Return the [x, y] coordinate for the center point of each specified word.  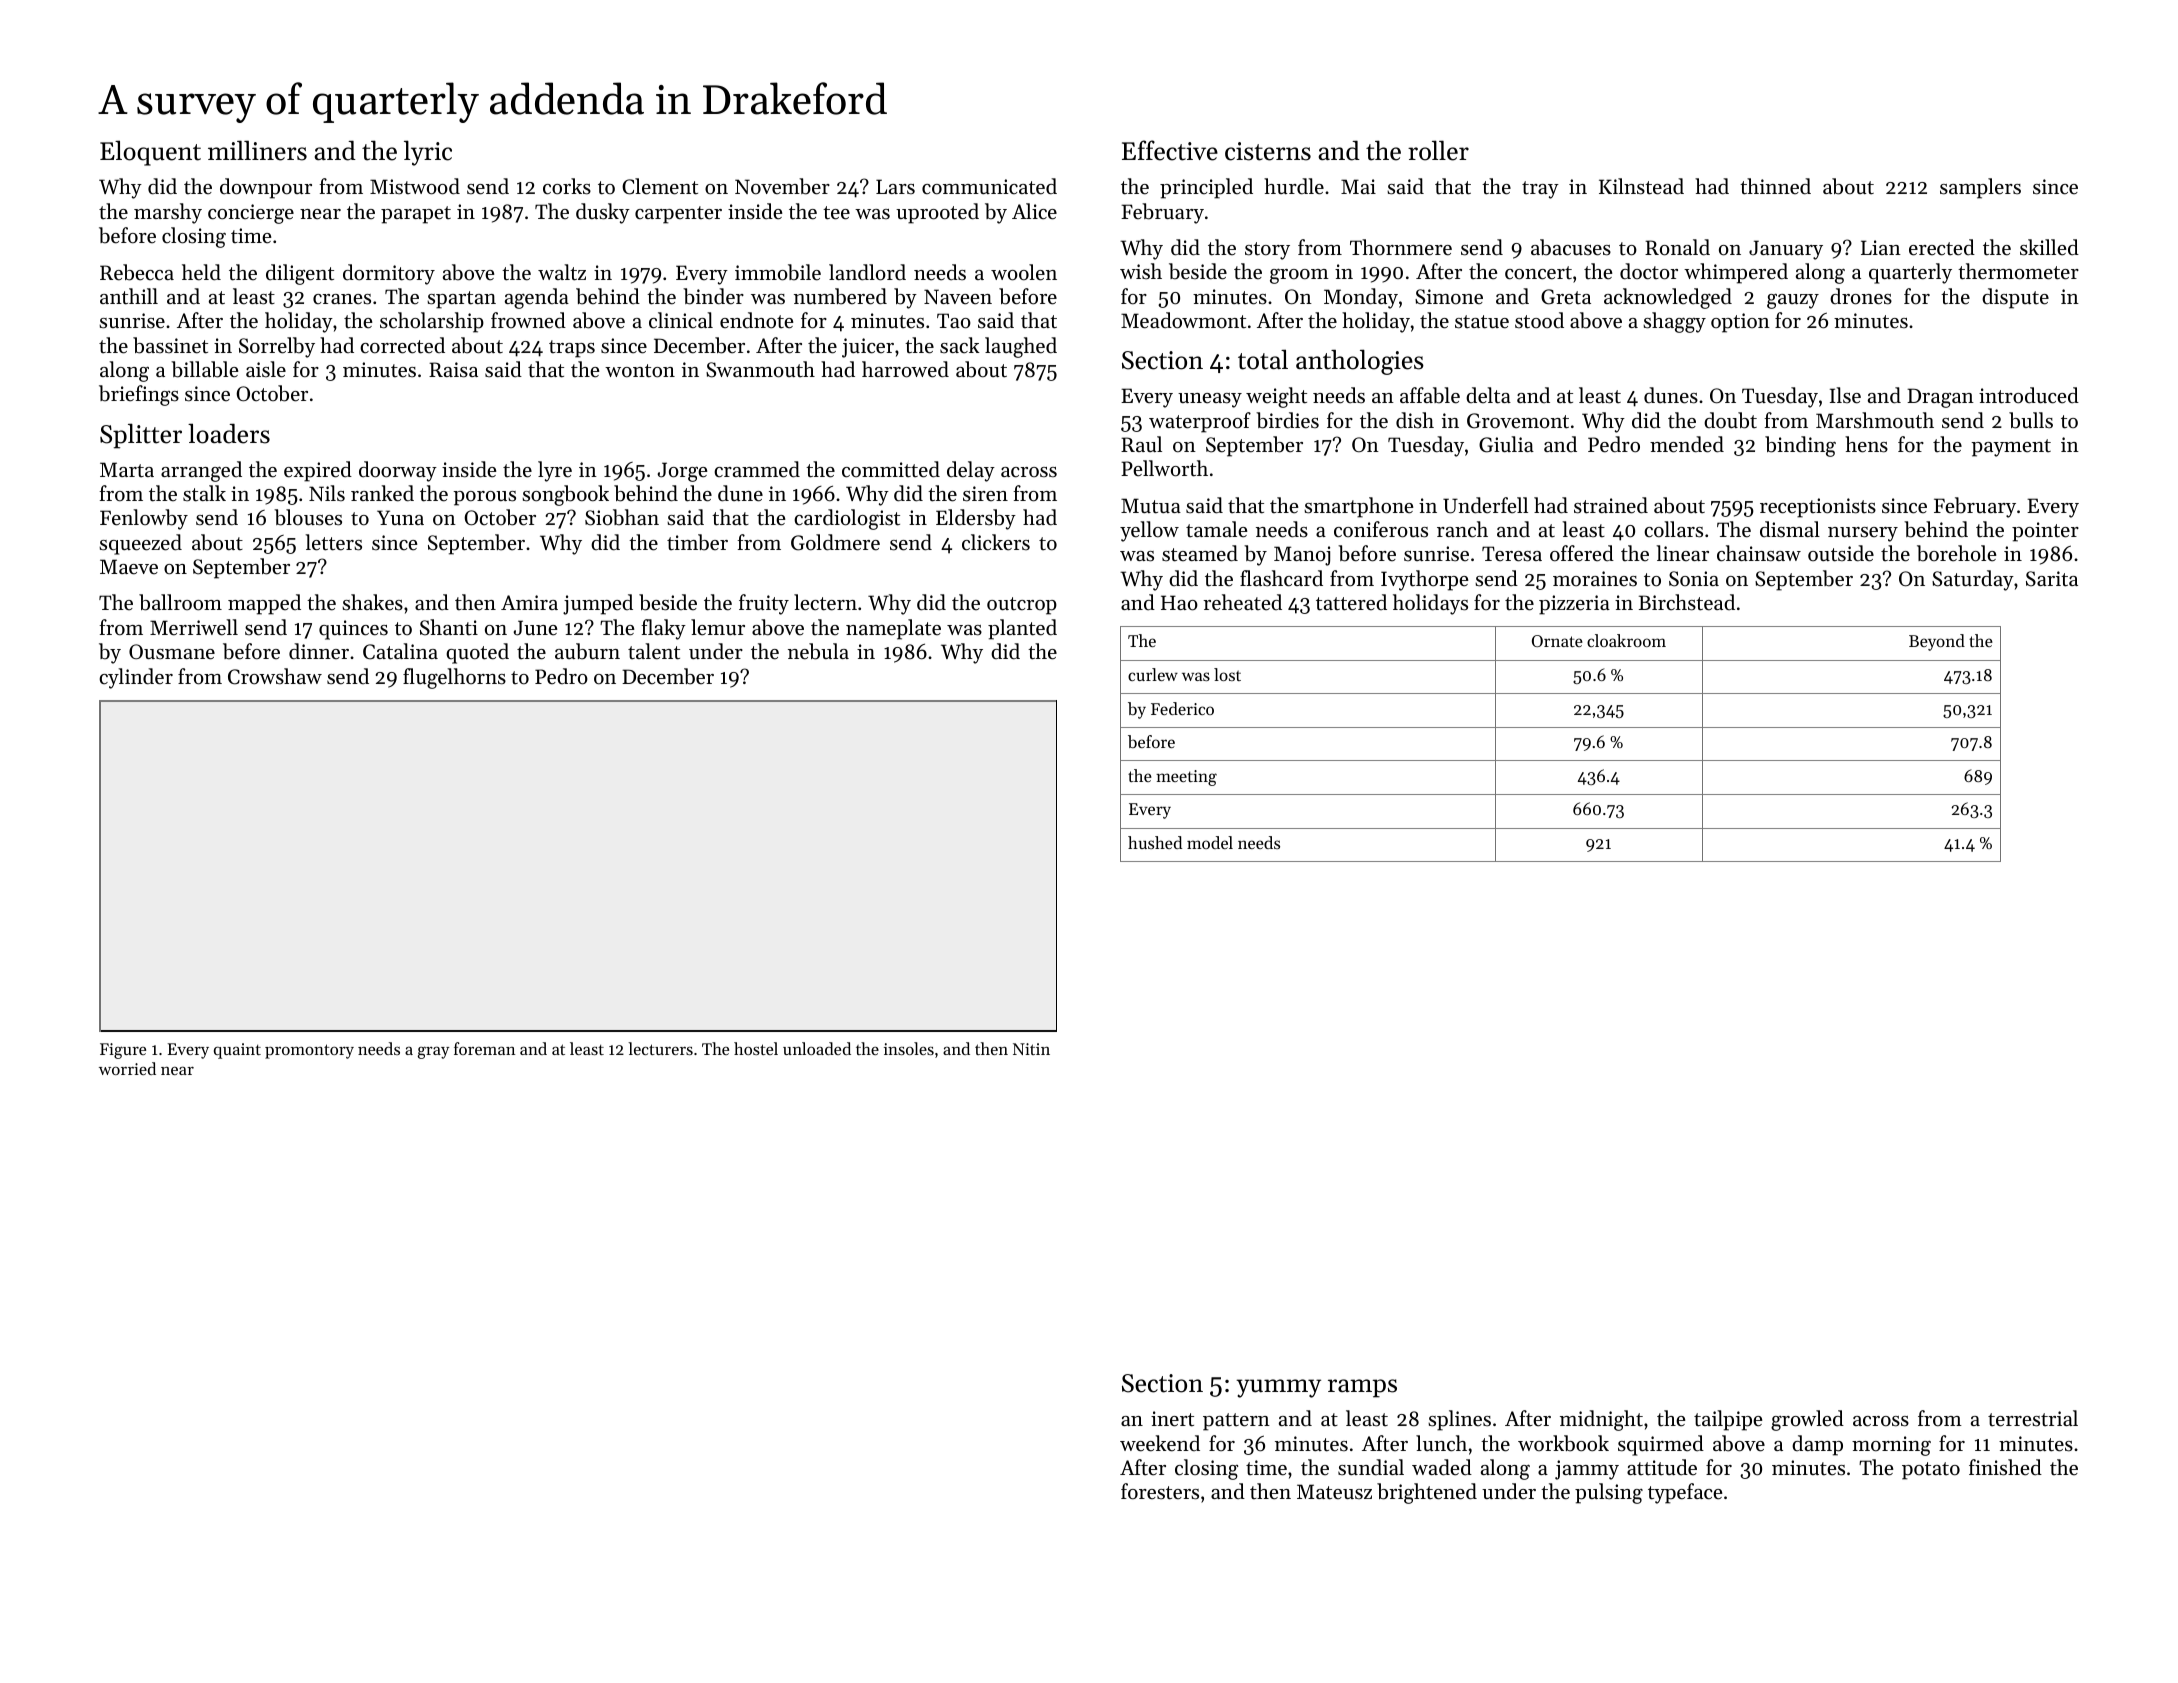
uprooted [937, 213]
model [1210, 842]
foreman [484, 1048]
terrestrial [2033, 1418]
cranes [342, 299]
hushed [1155, 842]
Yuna [400, 517]
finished [2005, 1467]
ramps [1362, 1388]
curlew [1153, 674]
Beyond [1937, 642]
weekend [1160, 1443]
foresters [1160, 1491]
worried [127, 1068]
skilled [2049, 247]
